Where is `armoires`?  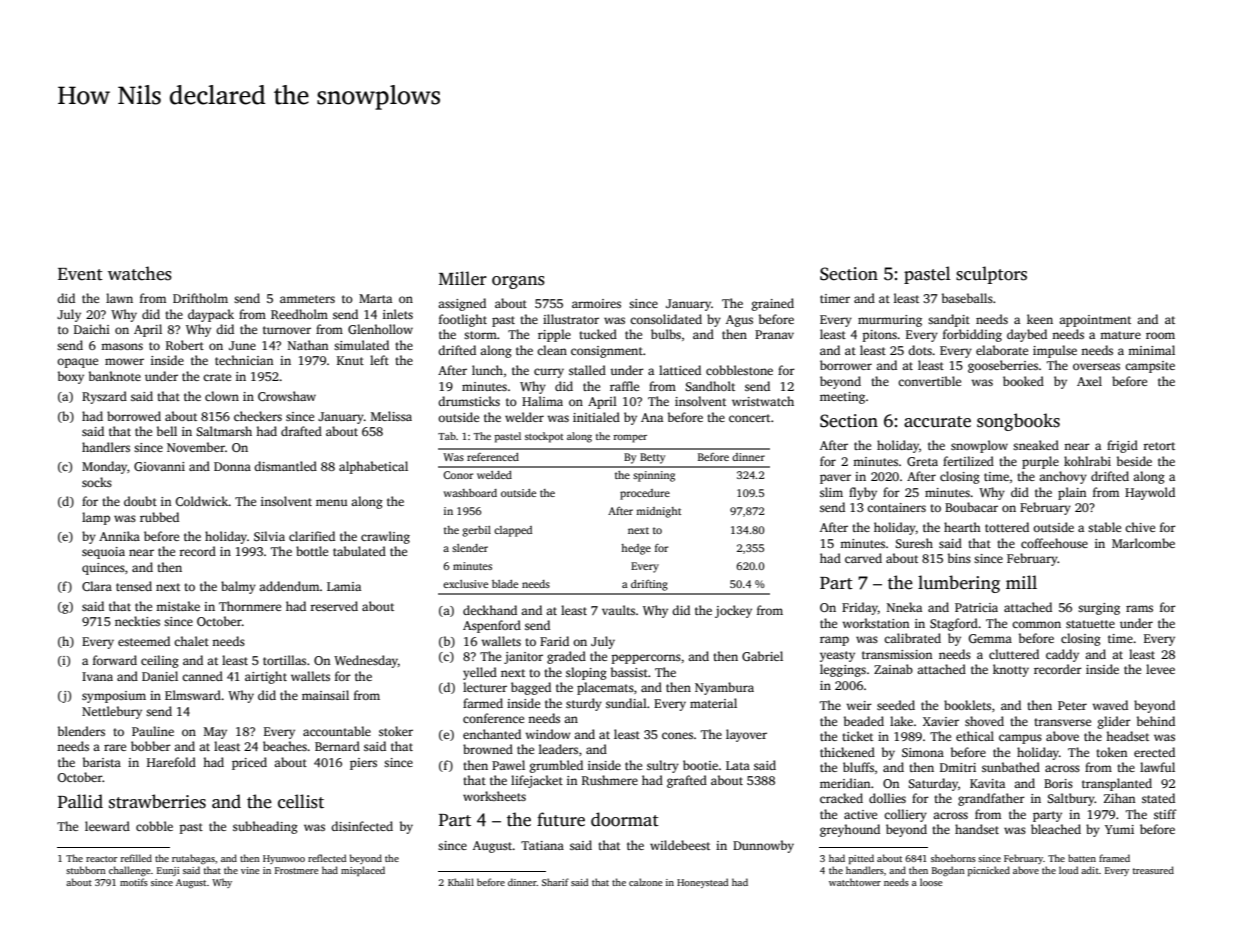
armoires is located at coordinates (596, 303).
